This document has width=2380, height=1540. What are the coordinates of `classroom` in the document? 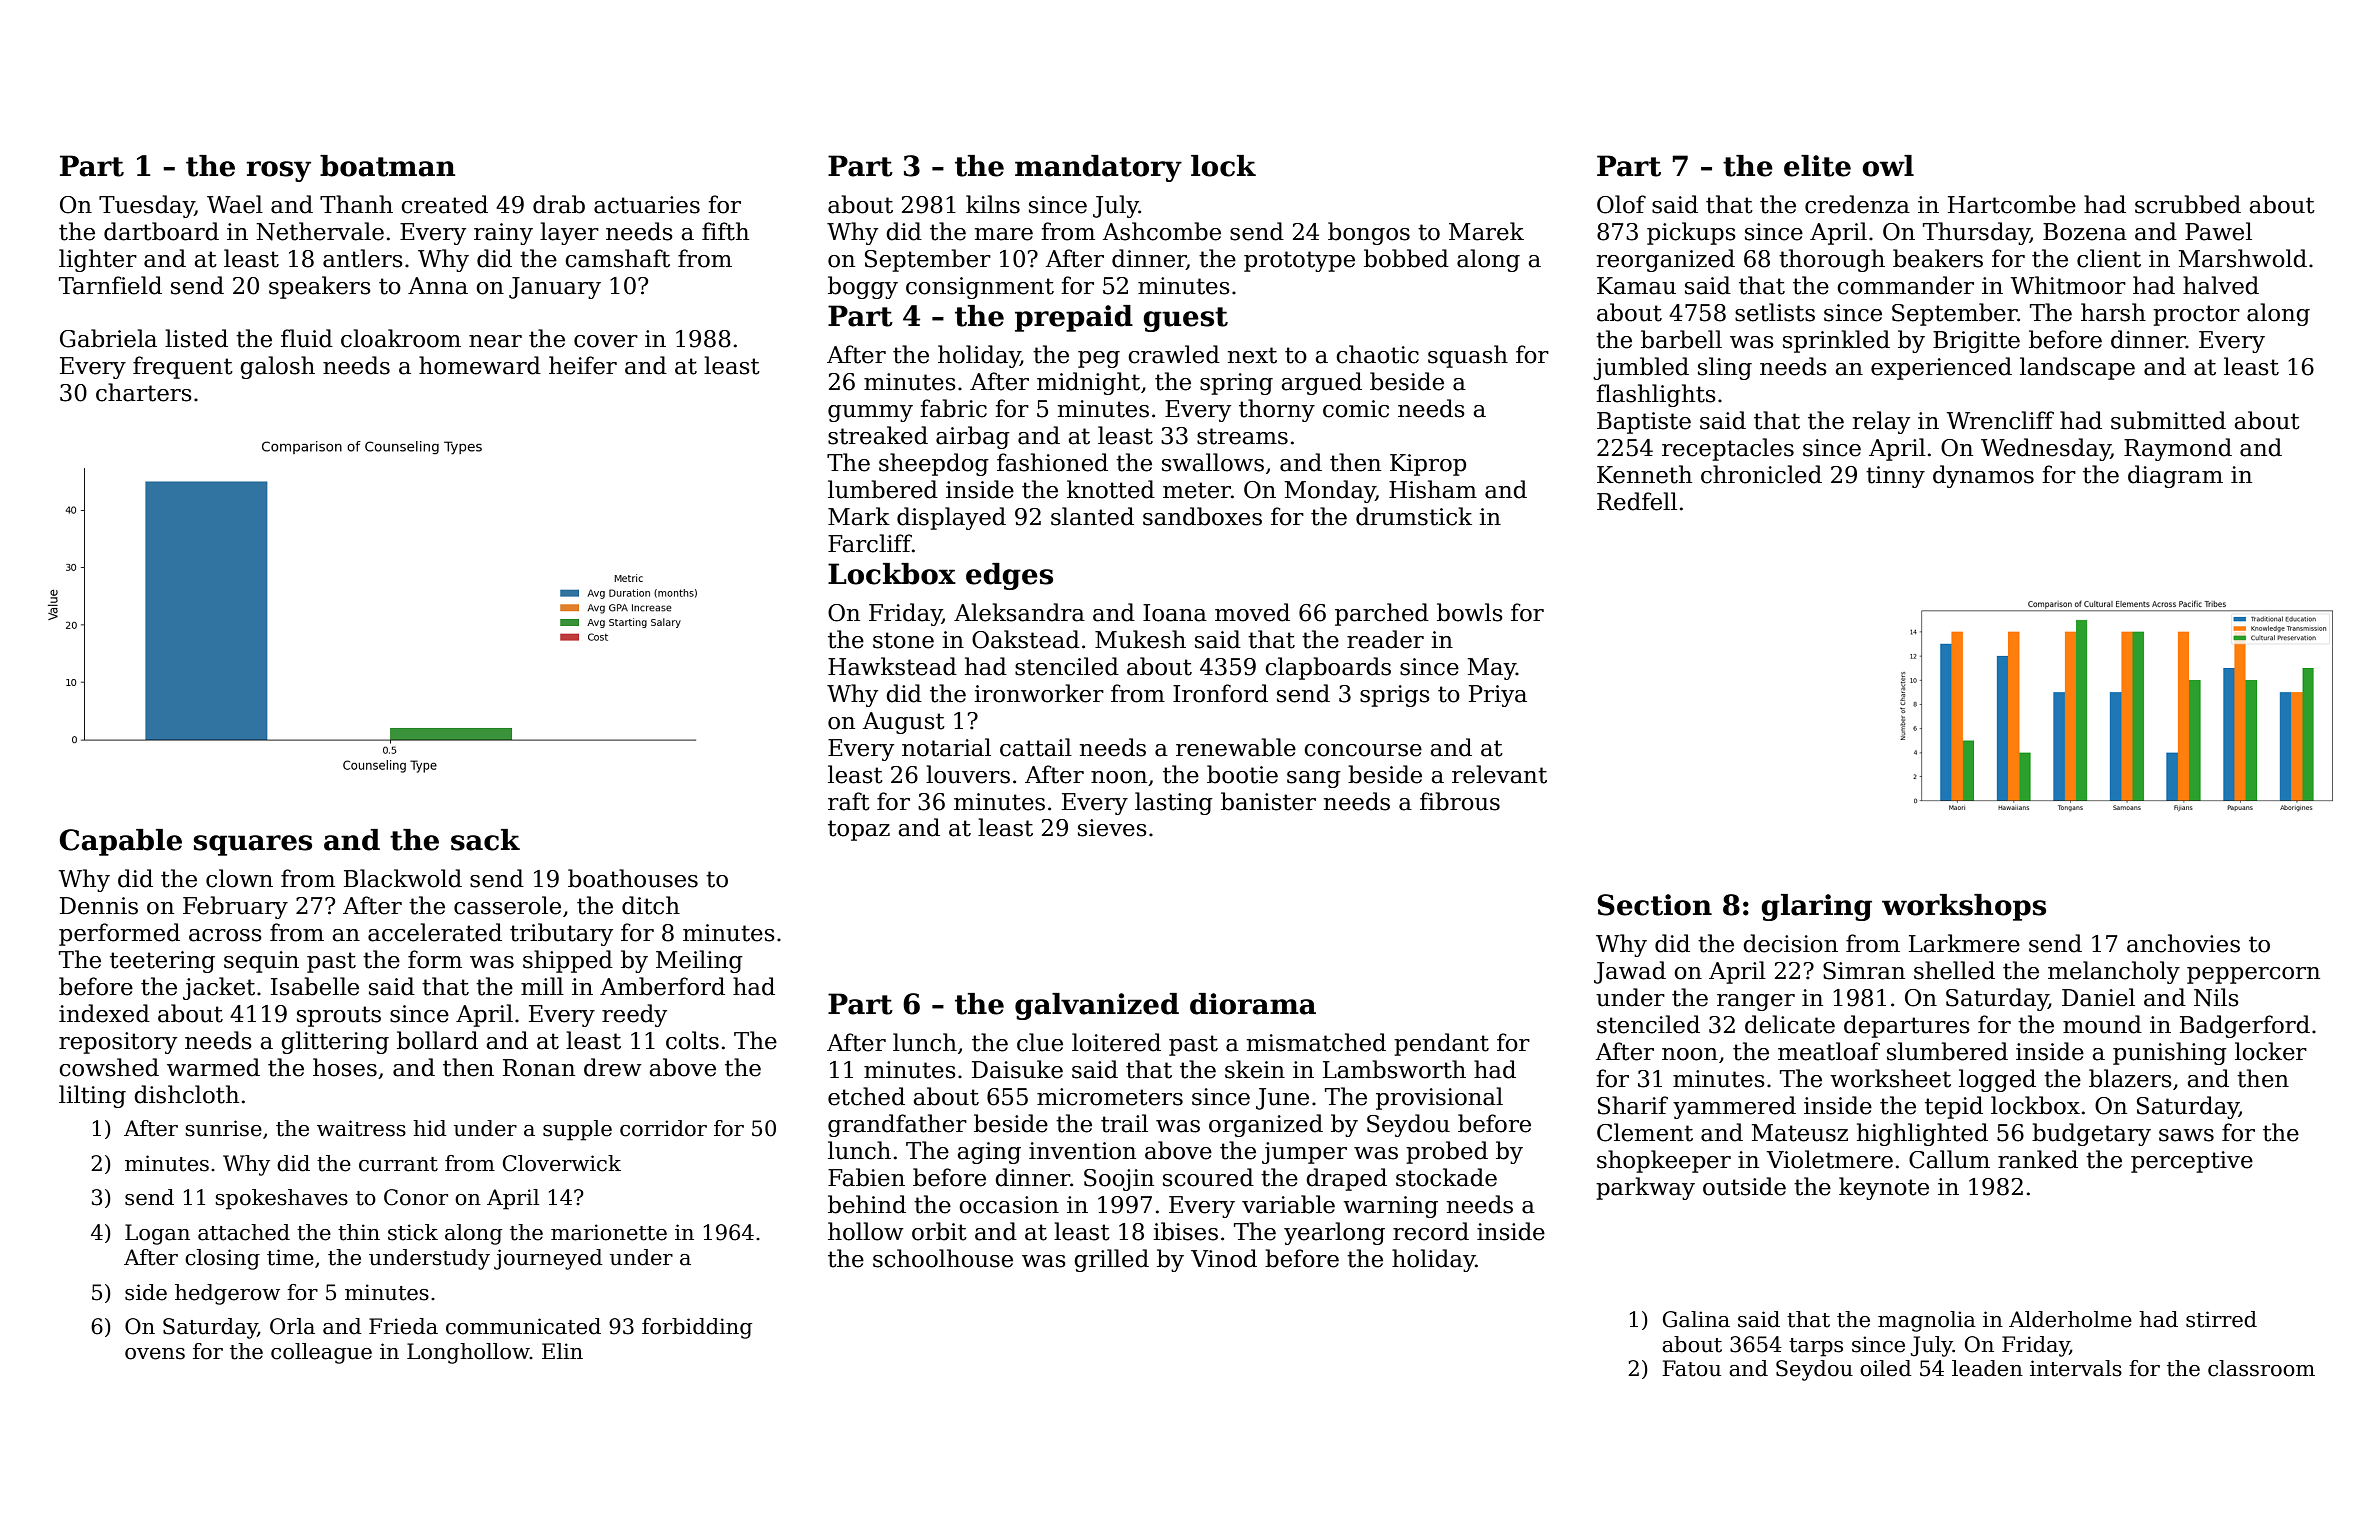 It's located at (2261, 1368).
